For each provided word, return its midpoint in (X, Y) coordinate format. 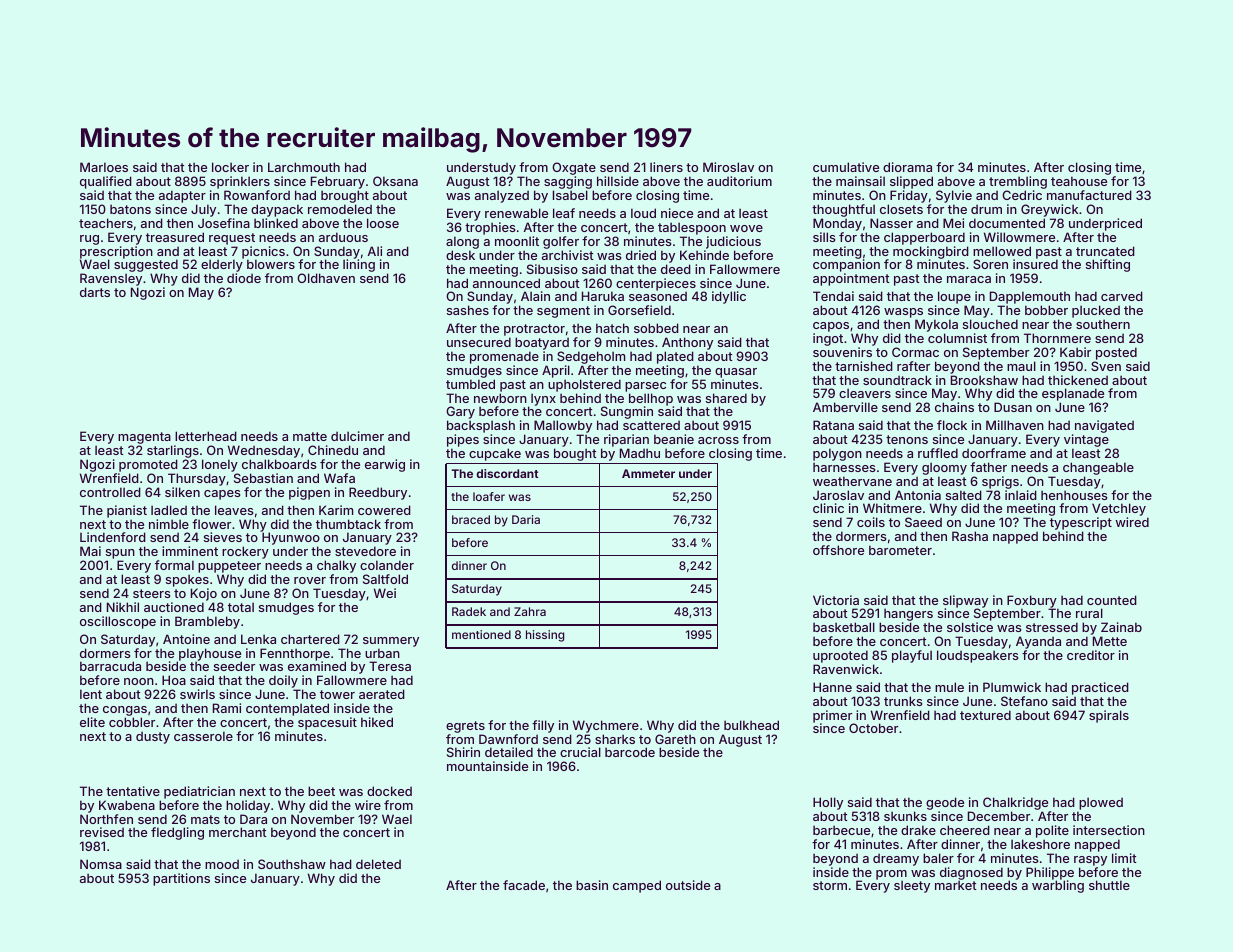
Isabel (570, 195)
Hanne (832, 687)
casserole (203, 736)
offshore (838, 550)
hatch (612, 328)
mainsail (860, 181)
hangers (908, 614)
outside (688, 885)
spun (120, 554)
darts (95, 292)
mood (222, 864)
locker (230, 167)
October (873, 728)
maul (1021, 366)
